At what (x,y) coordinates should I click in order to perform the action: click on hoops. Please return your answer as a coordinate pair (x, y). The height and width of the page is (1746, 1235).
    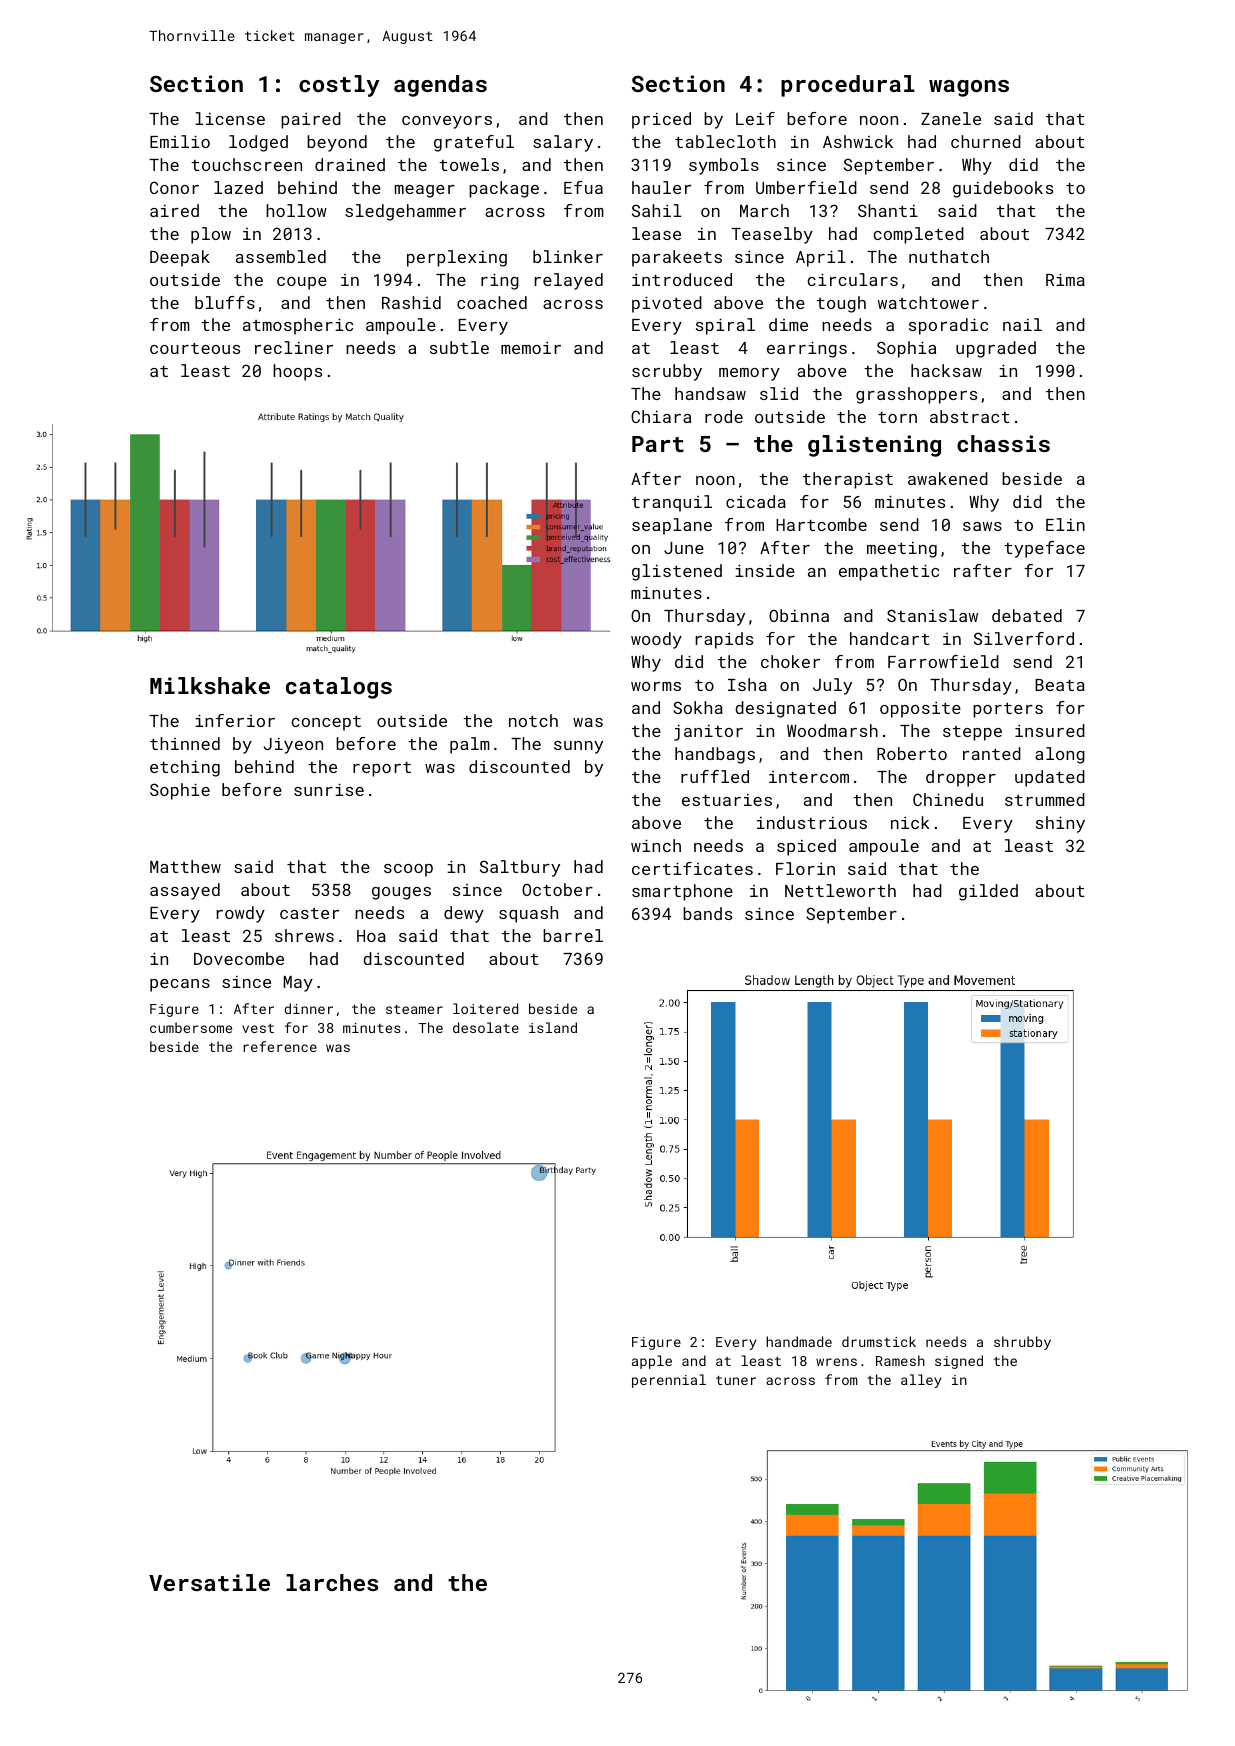
    Looking at the image, I should click on (297, 372).
